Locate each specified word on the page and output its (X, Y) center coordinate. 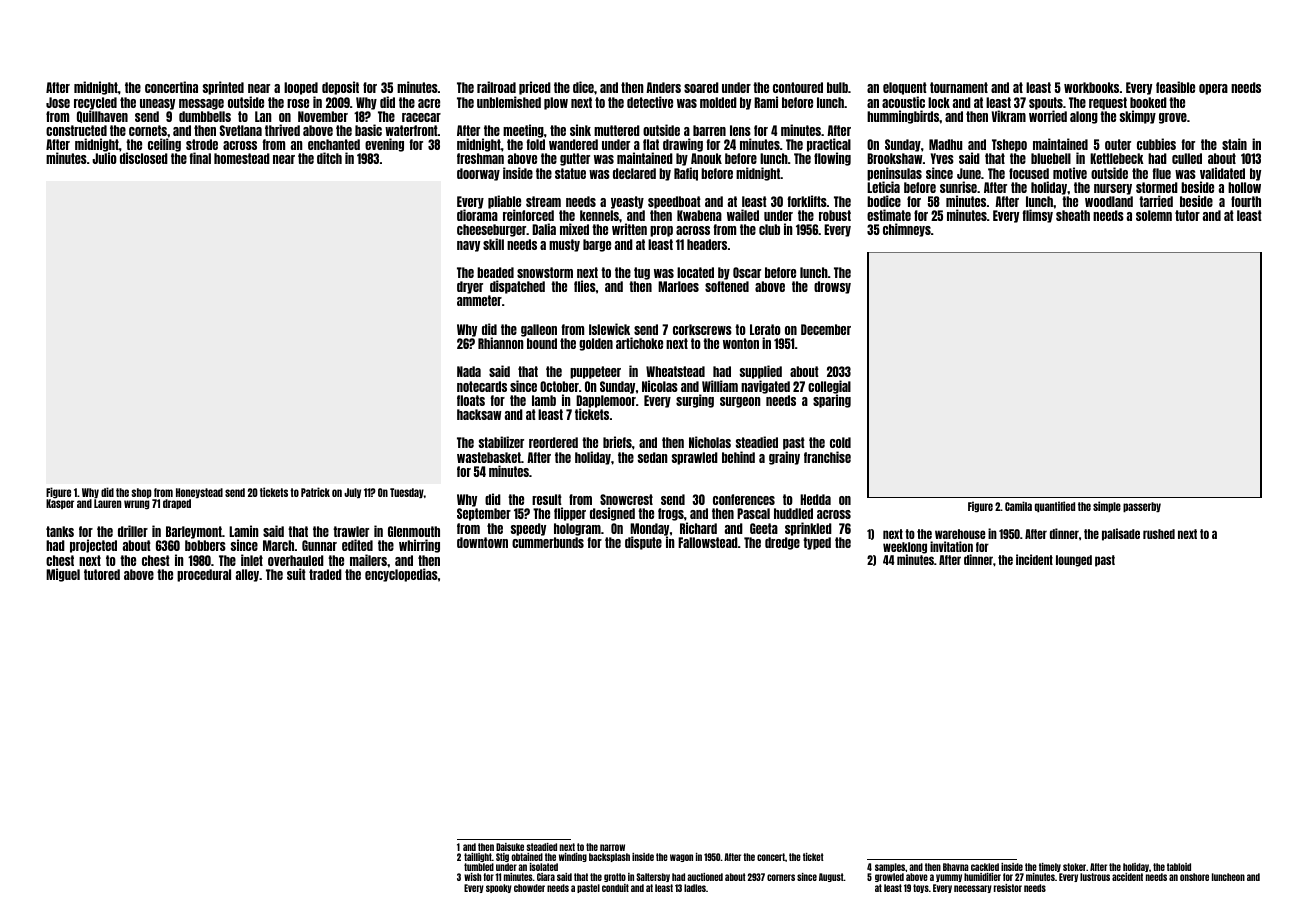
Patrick (315, 492)
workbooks (1091, 87)
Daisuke (510, 847)
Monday (649, 529)
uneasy (157, 104)
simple (1107, 506)
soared (701, 87)
